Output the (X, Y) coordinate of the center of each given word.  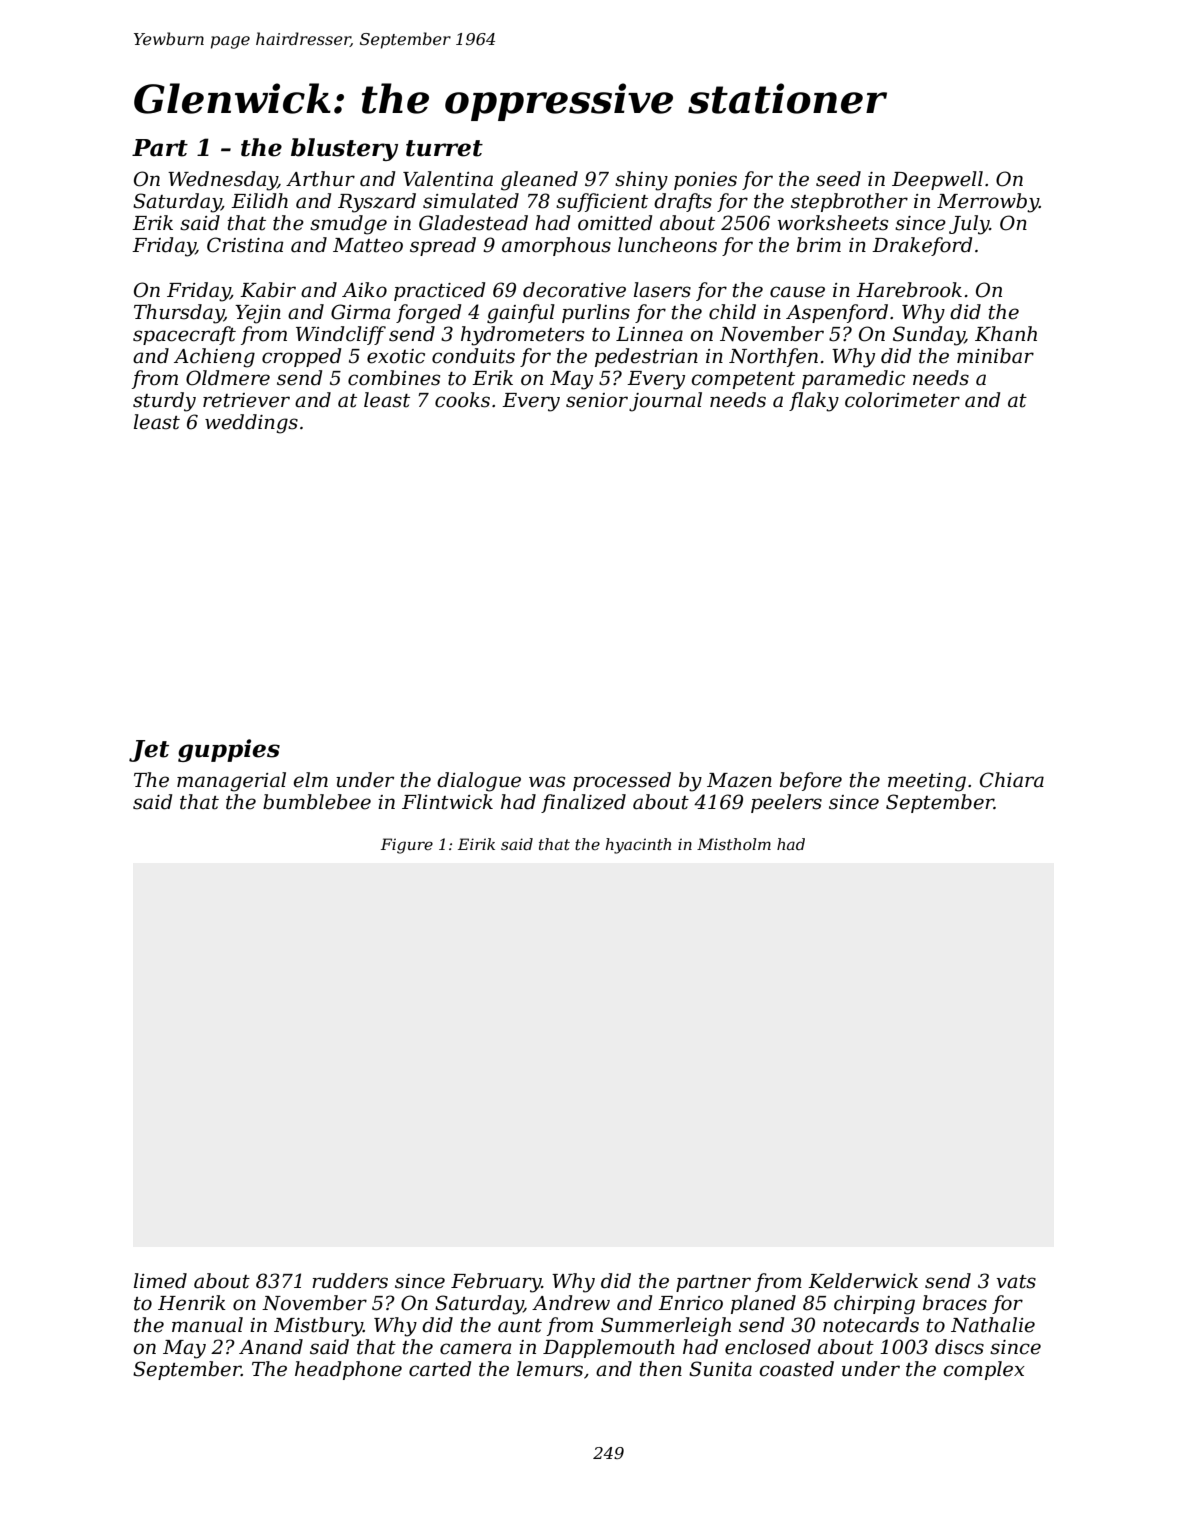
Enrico (690, 1303)
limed (160, 1281)
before (811, 781)
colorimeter (902, 400)
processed (622, 781)
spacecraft (184, 335)
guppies (229, 750)
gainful (521, 314)
